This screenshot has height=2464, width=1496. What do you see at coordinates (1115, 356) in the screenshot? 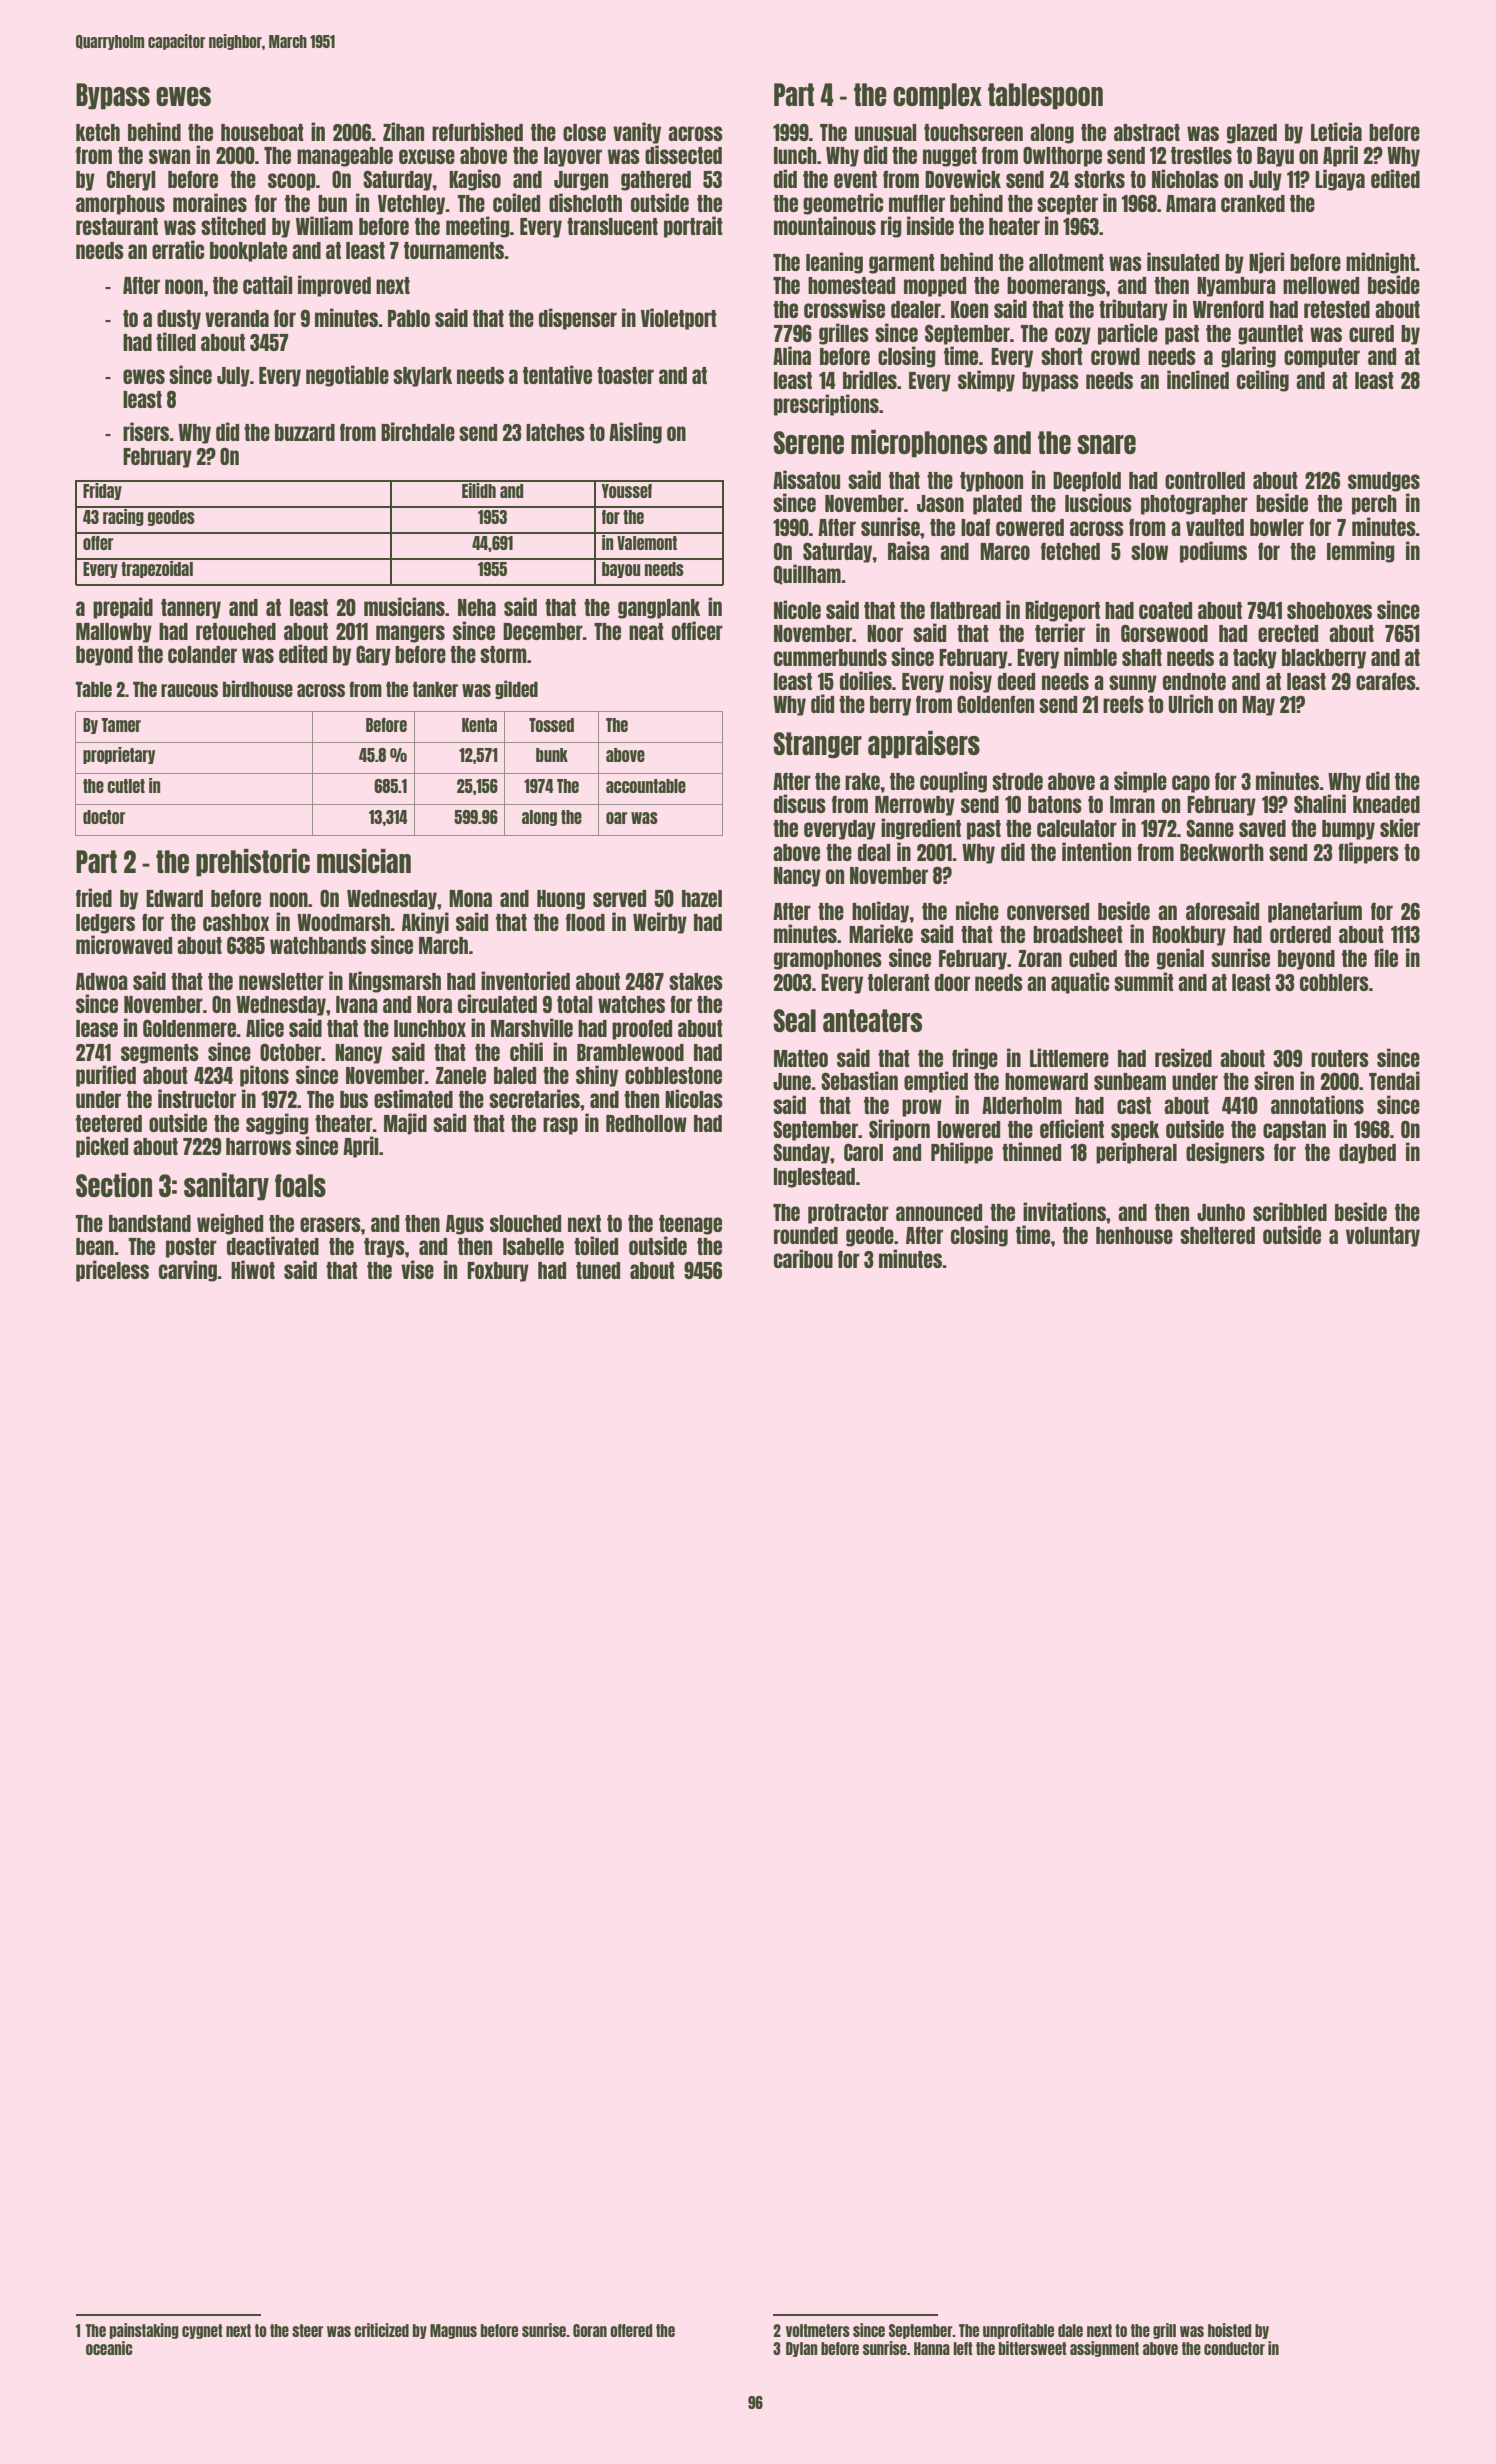
I see `crowd` at bounding box center [1115, 356].
